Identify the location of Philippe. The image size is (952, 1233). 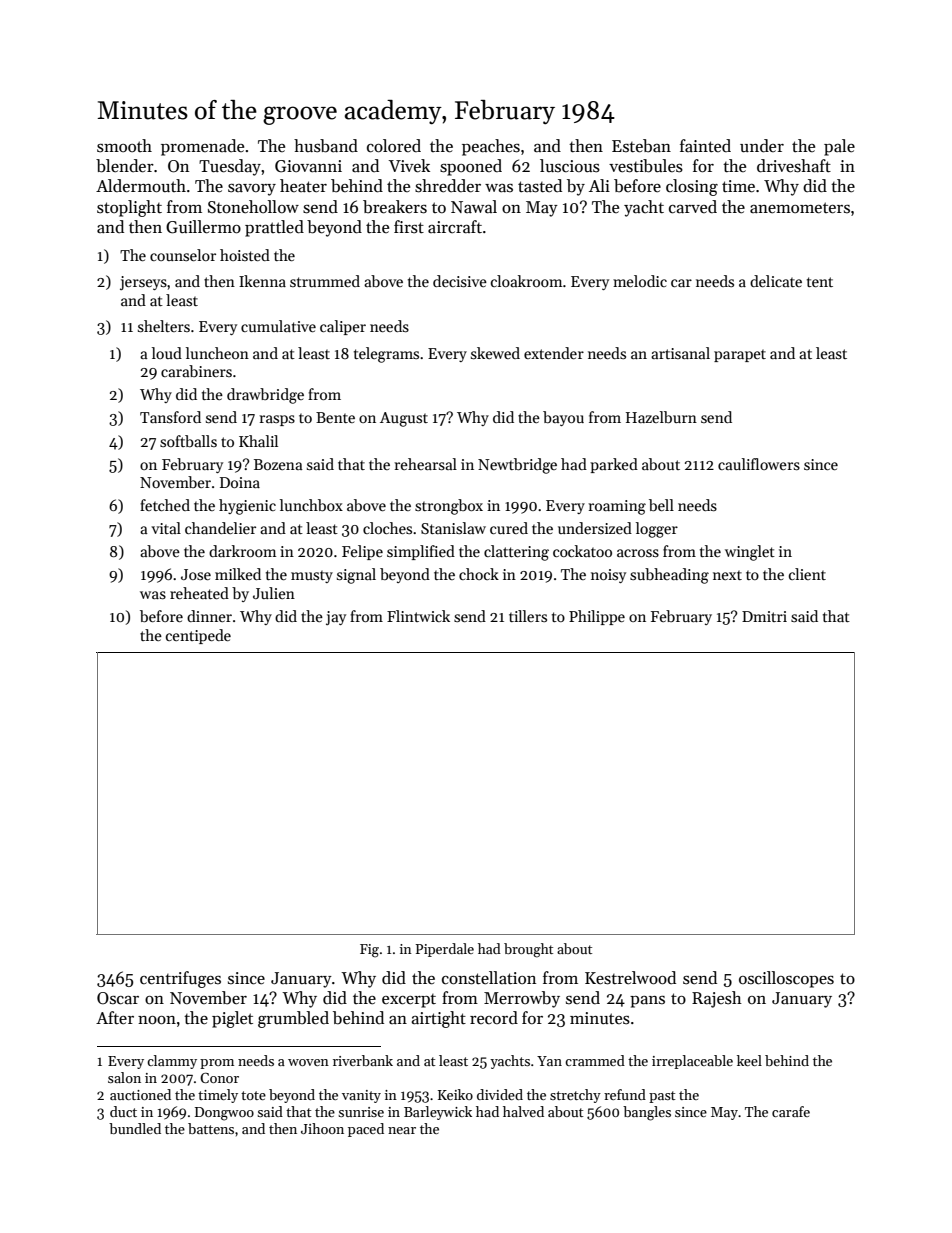
(597, 617).
